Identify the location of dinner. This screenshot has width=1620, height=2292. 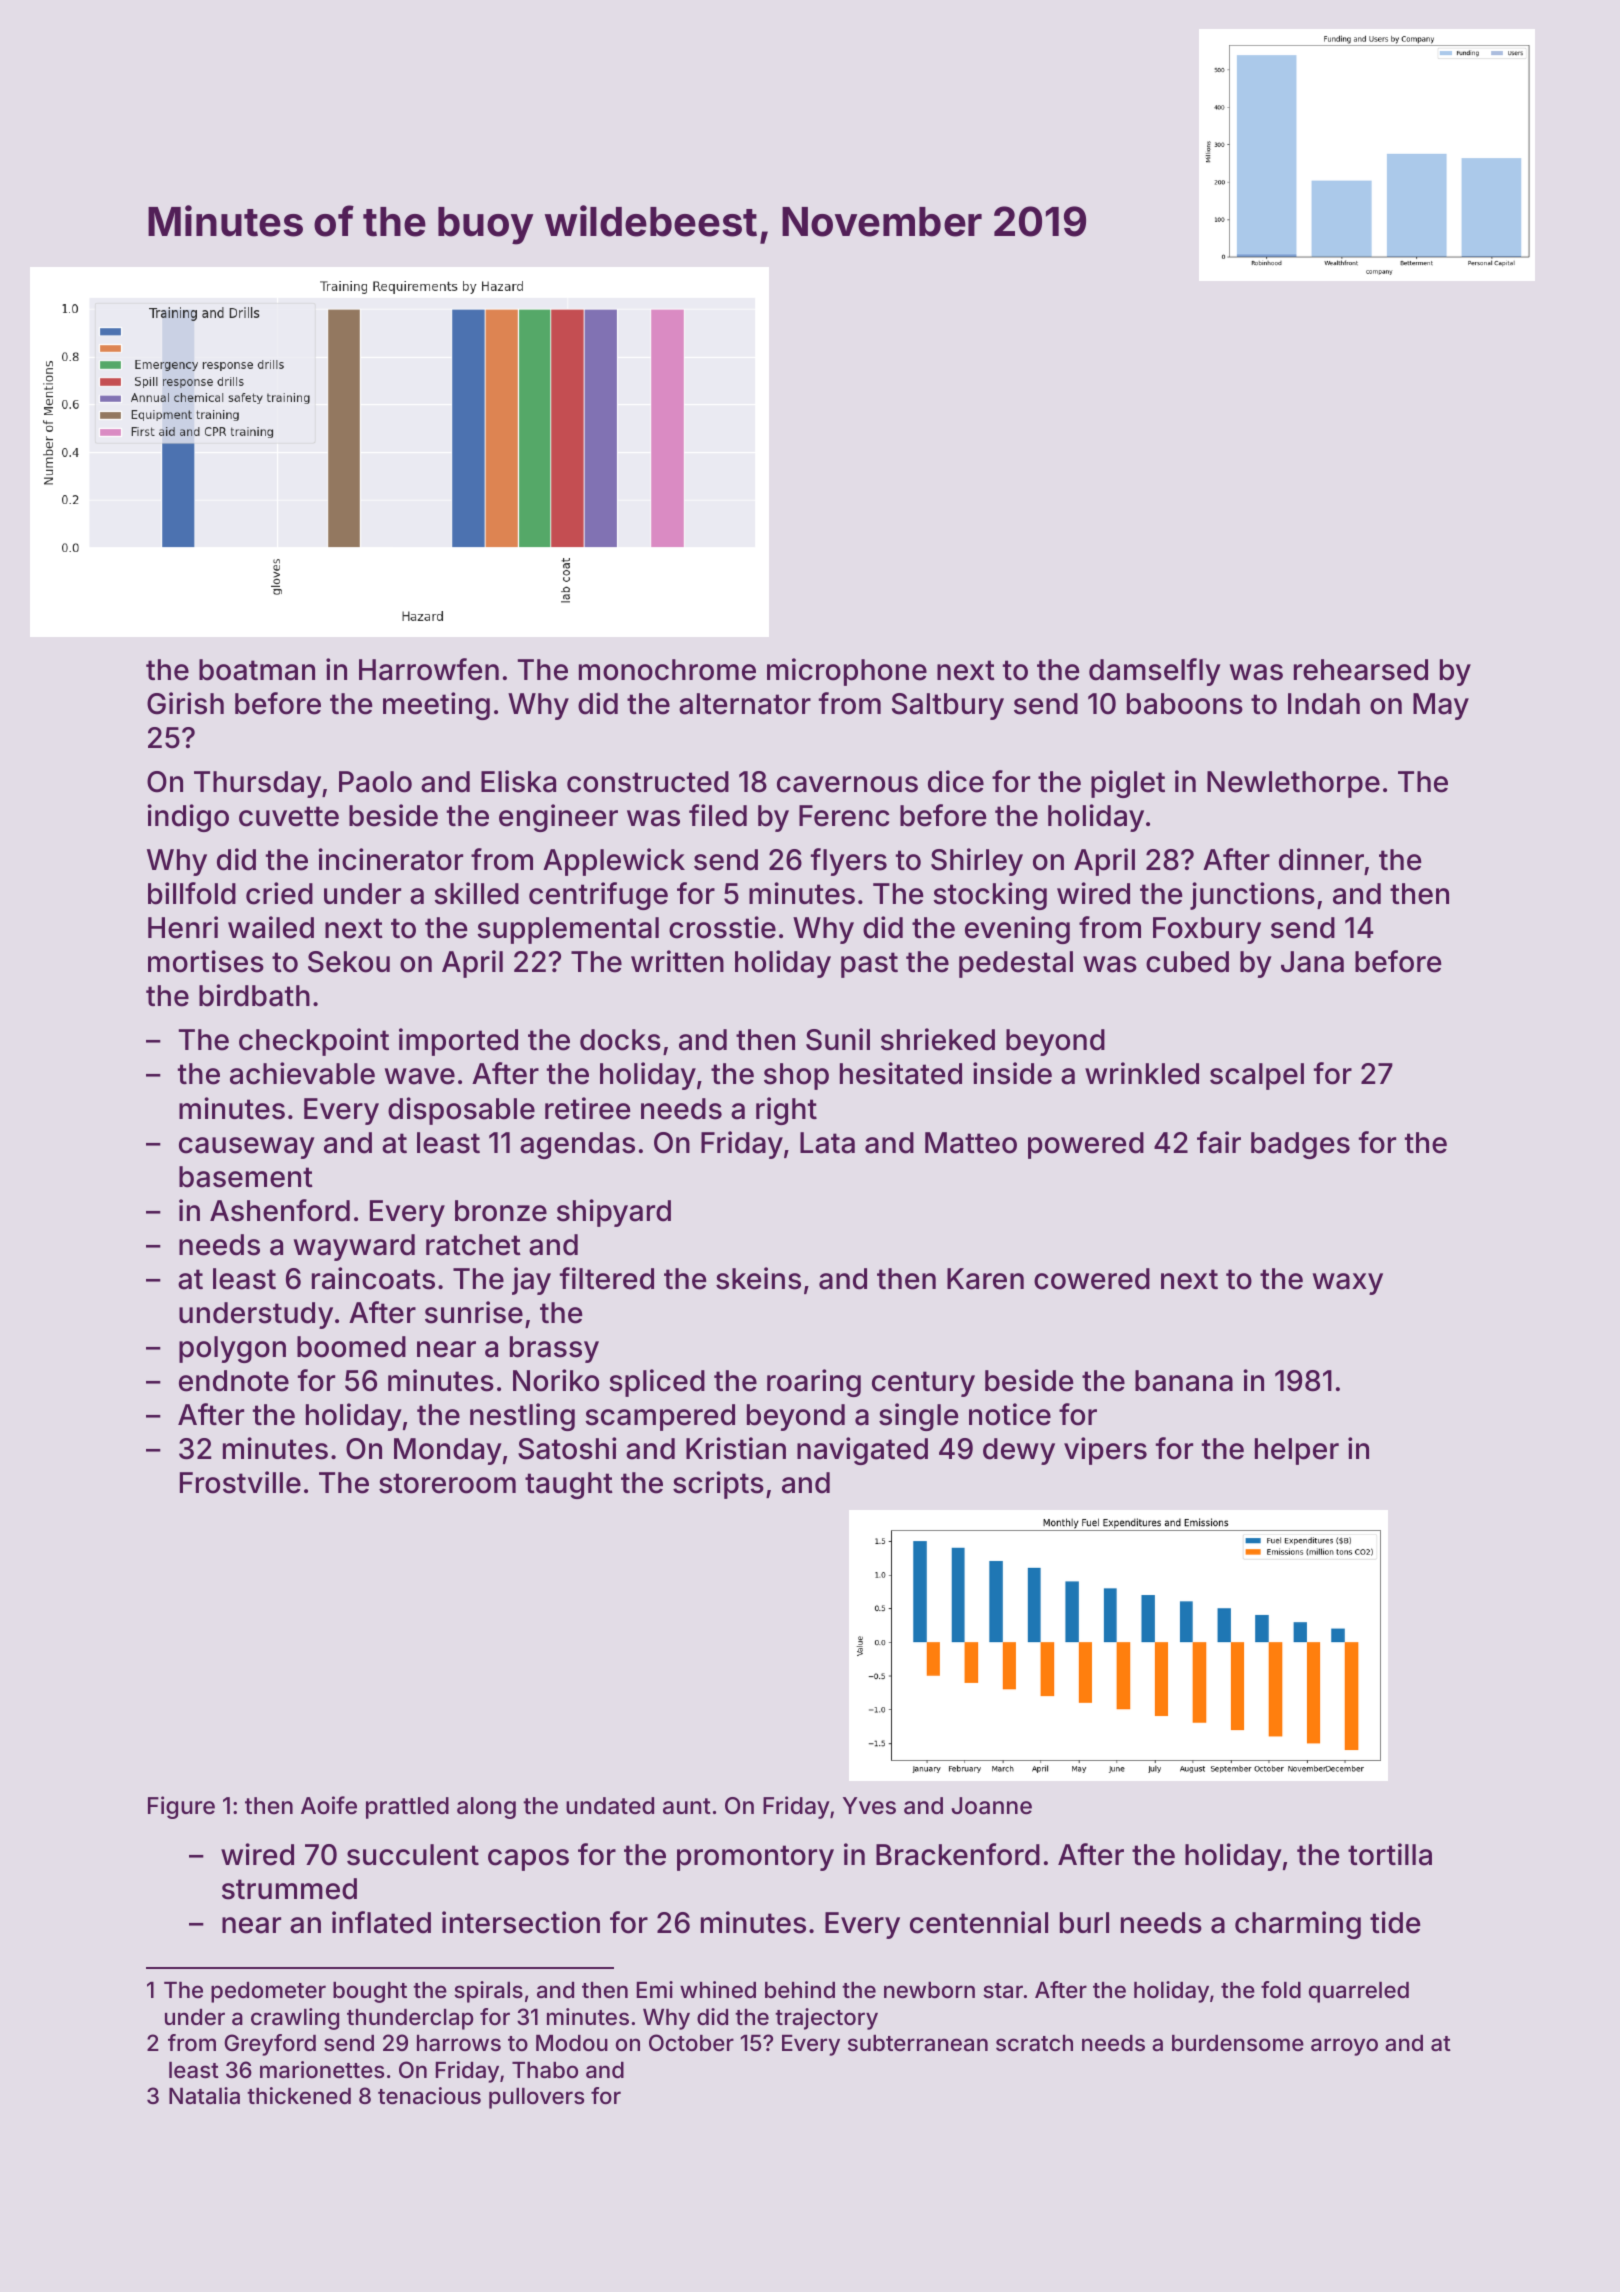
(1321, 859).
